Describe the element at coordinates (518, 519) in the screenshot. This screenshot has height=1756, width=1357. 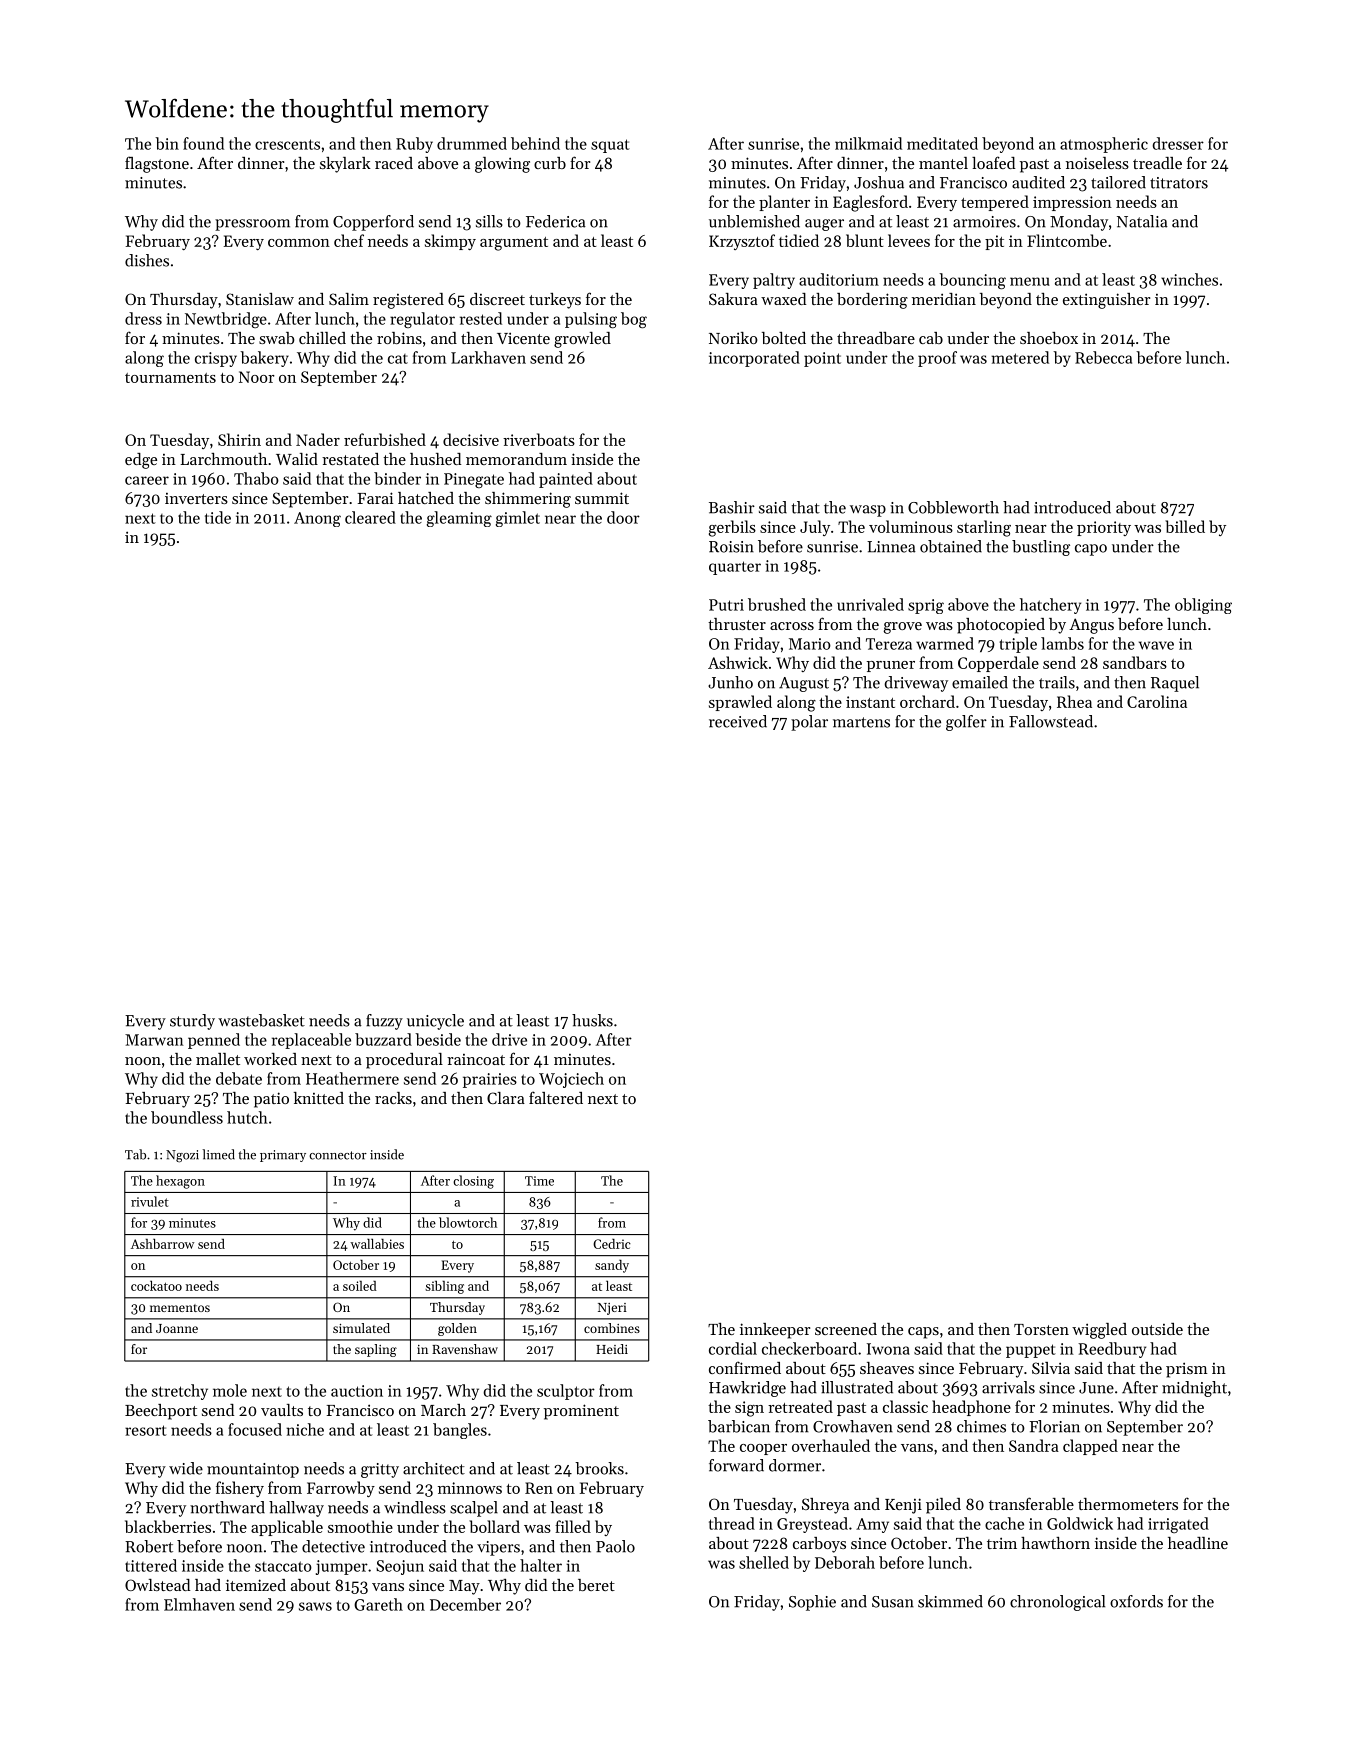
I see `gimlet` at that location.
